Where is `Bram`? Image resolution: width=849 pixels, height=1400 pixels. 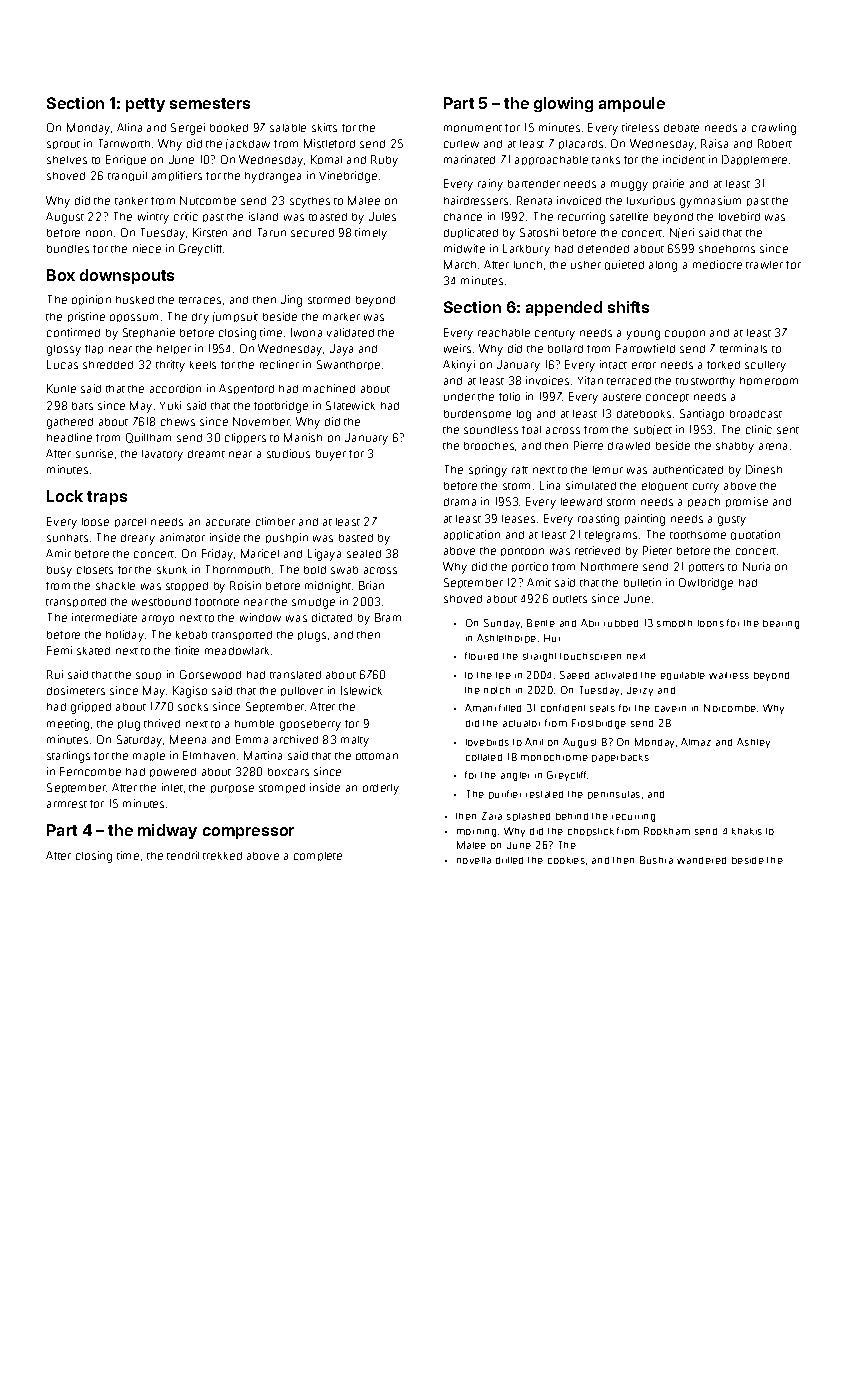
Bram is located at coordinates (388, 617).
